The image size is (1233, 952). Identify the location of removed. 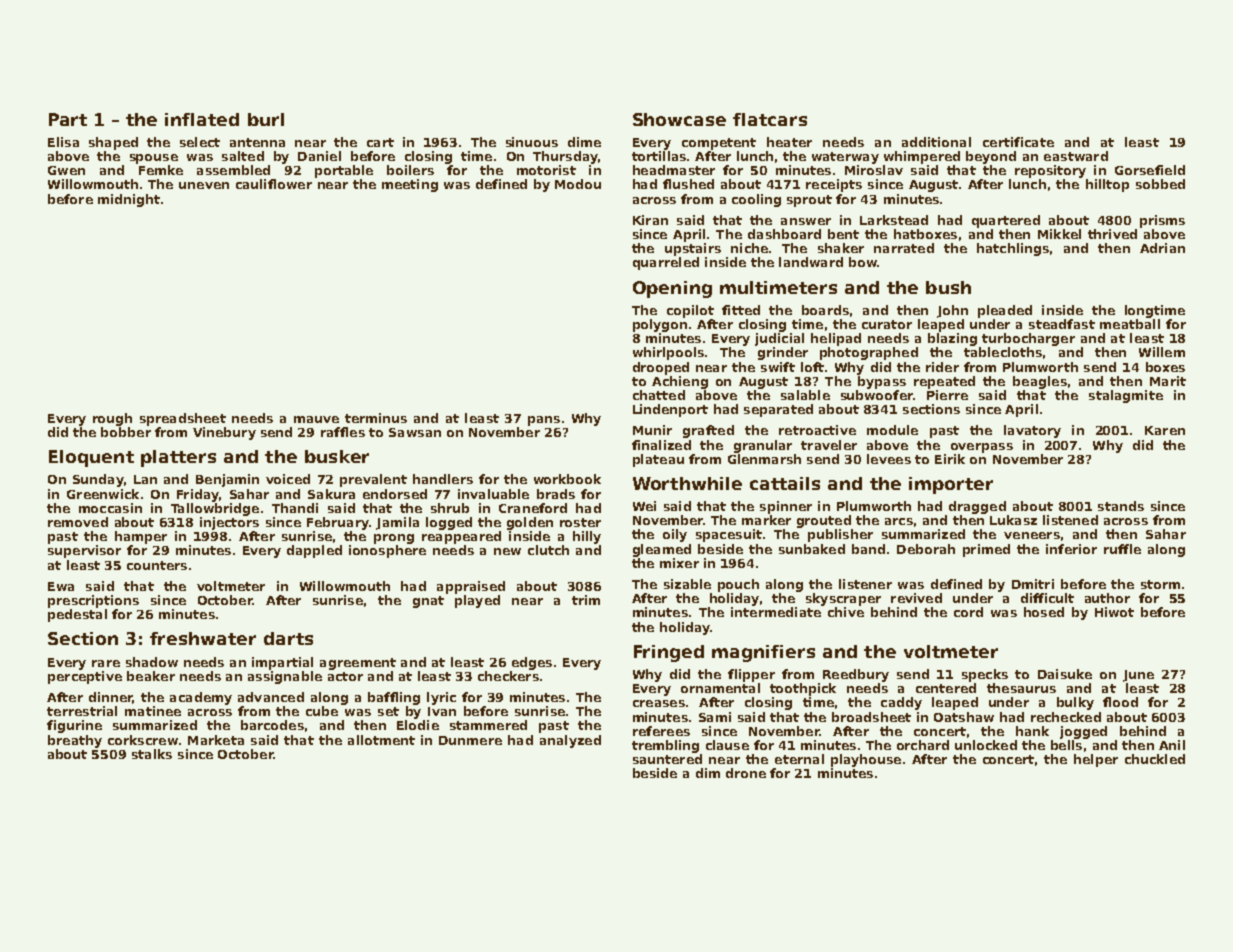
(78, 522).
